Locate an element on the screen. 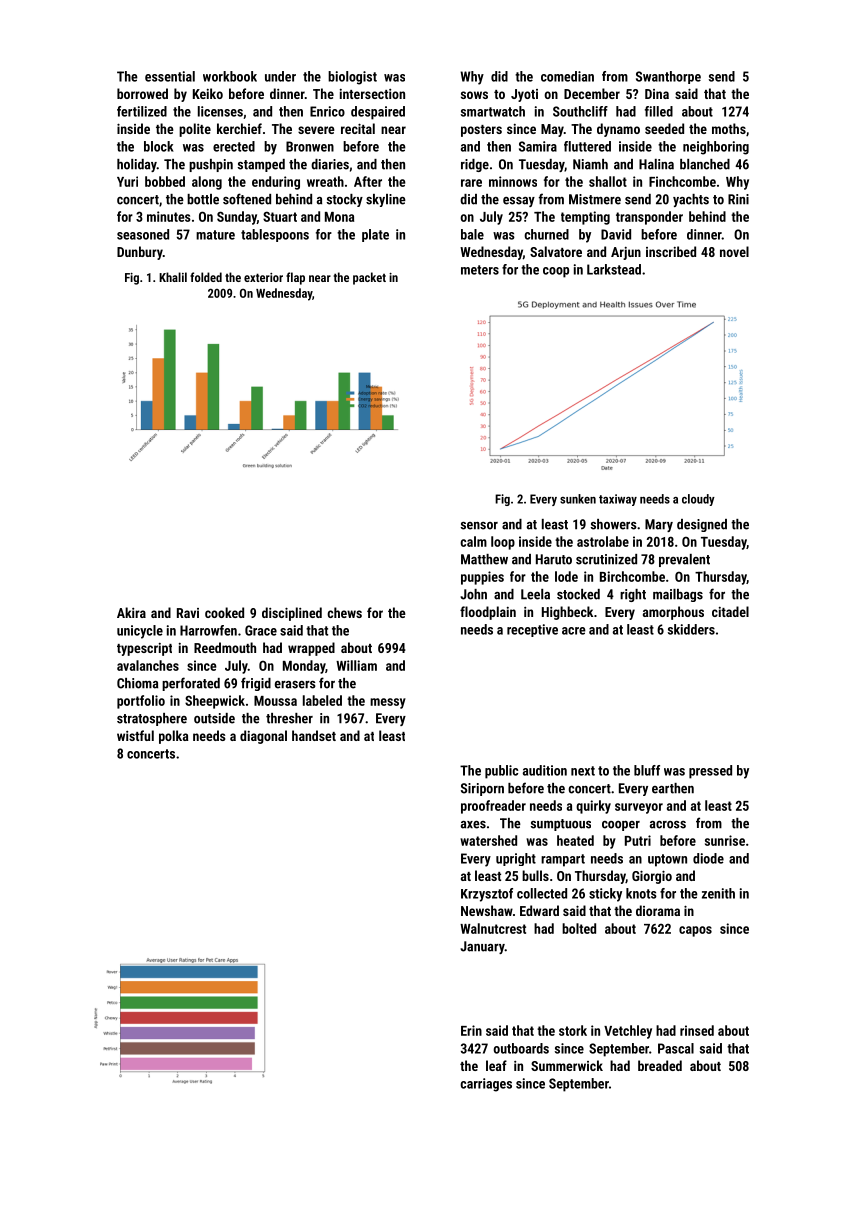 This screenshot has height=1229, width=866. chews is located at coordinates (344, 612).
